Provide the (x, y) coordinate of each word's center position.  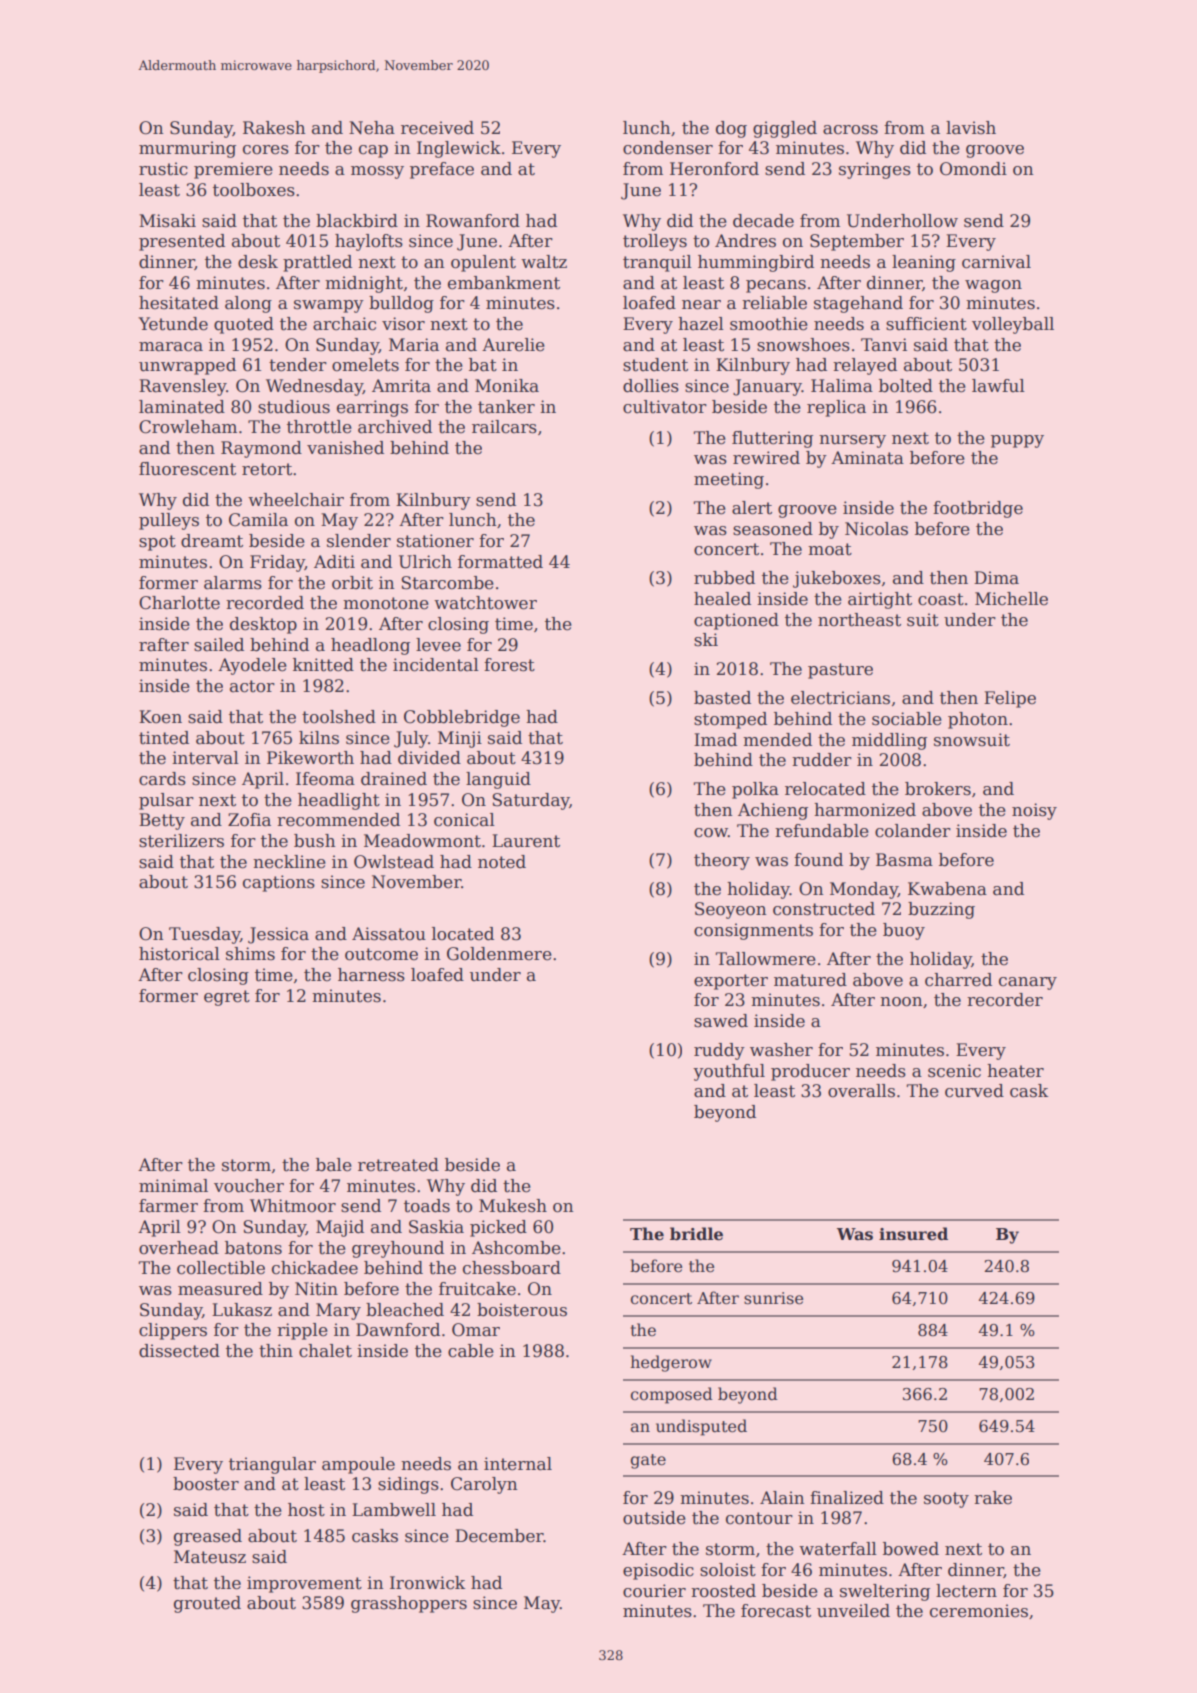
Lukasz (242, 1310)
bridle (696, 1234)
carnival (996, 262)
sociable (907, 719)
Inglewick (459, 149)
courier (654, 1591)
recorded (265, 603)
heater (1015, 1071)
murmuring (187, 149)
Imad (715, 740)
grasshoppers (409, 1604)
